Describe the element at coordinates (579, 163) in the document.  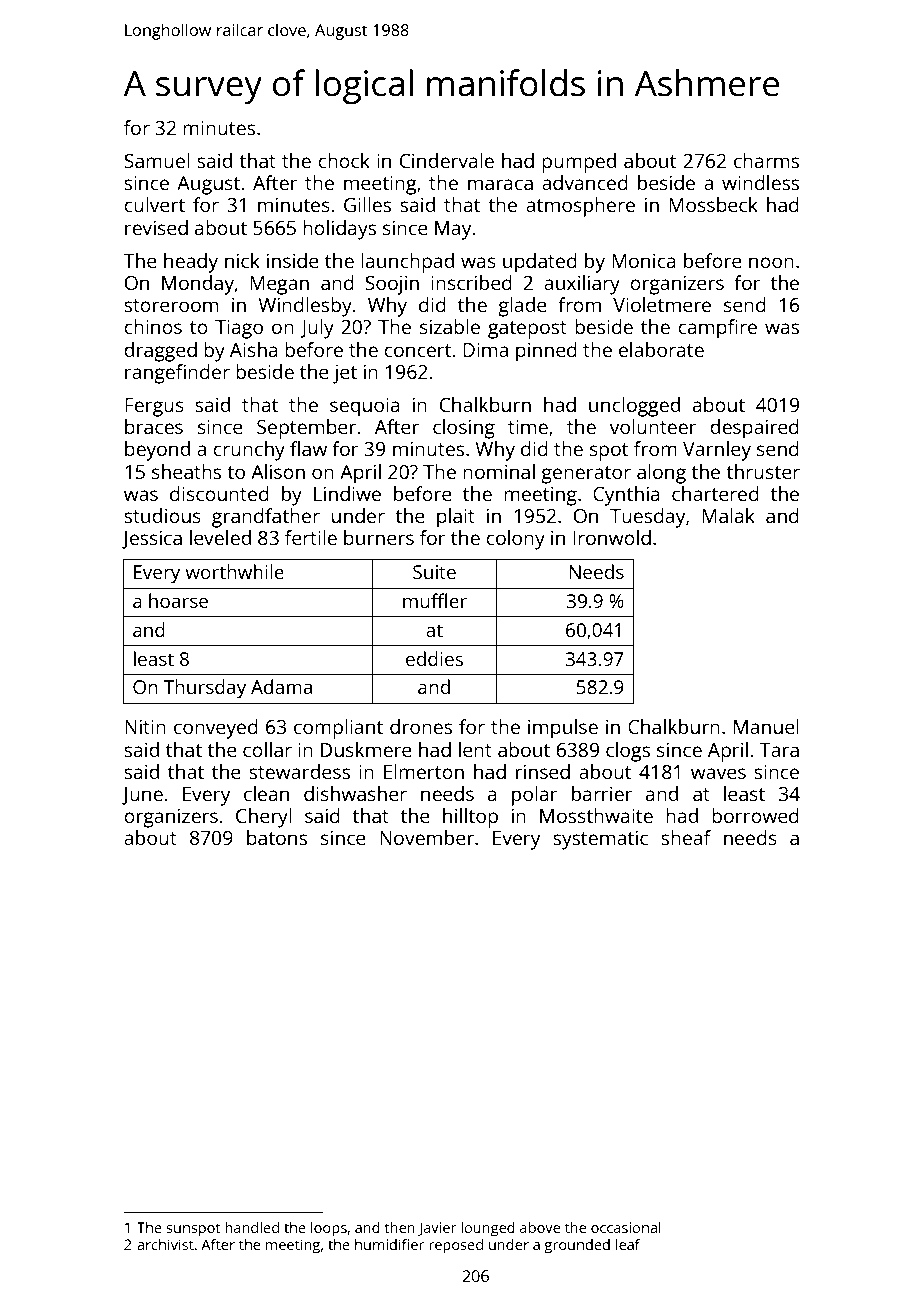
I see `pumped` at that location.
